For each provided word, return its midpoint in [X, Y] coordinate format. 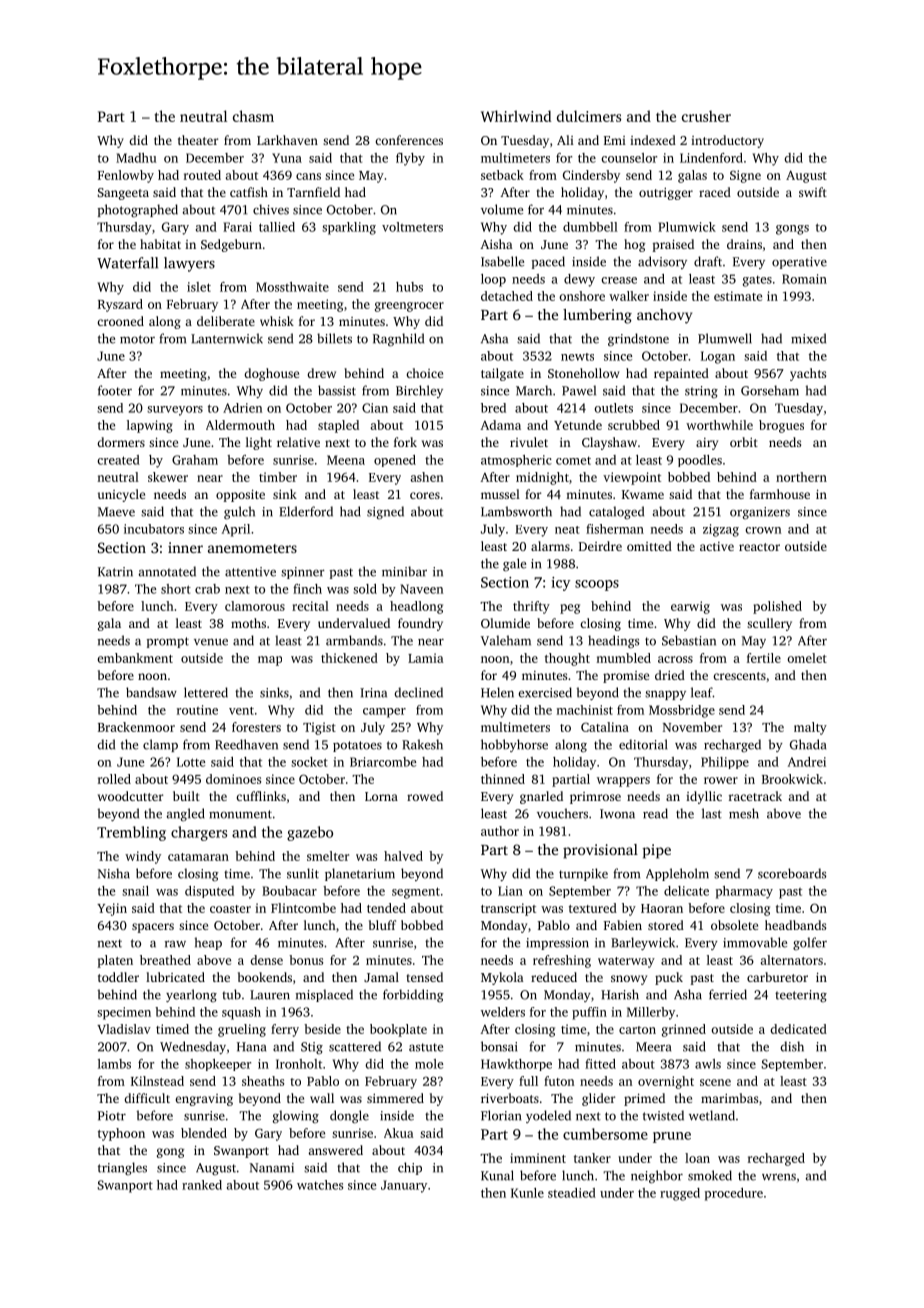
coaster [230, 909]
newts [577, 357]
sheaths [263, 1081]
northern [801, 477]
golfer [810, 943]
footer [115, 390]
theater [198, 140]
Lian [510, 891]
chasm [253, 116]
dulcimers [589, 116]
